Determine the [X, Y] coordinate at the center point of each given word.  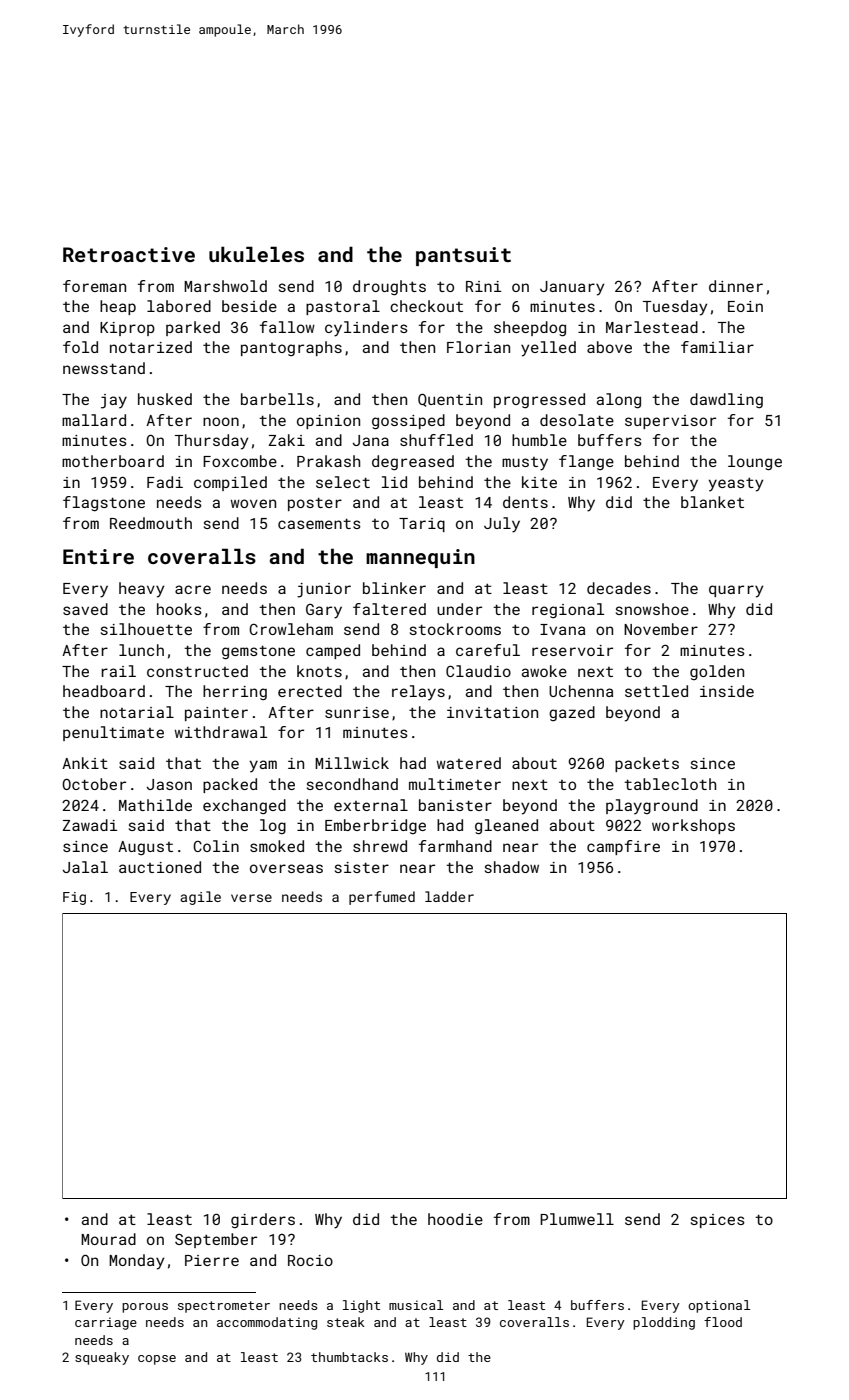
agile [200, 898]
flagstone [104, 504]
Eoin [745, 306]
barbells [277, 399]
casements [319, 524]
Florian [478, 347]
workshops [693, 826]
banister [455, 805]
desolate [577, 420]
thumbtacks [349, 1357]
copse [157, 1360]
